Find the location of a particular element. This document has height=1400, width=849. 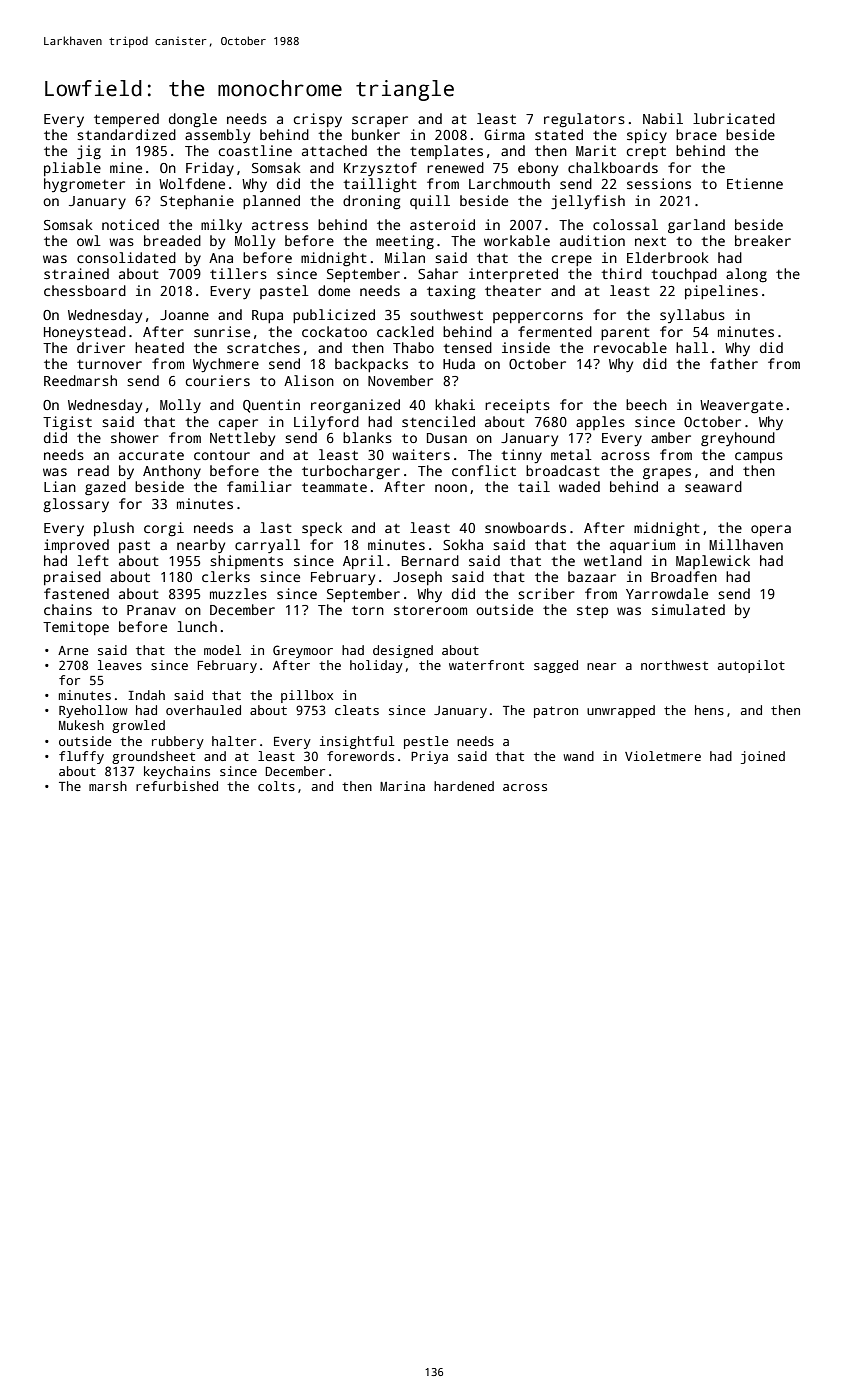

opera is located at coordinates (771, 530).
